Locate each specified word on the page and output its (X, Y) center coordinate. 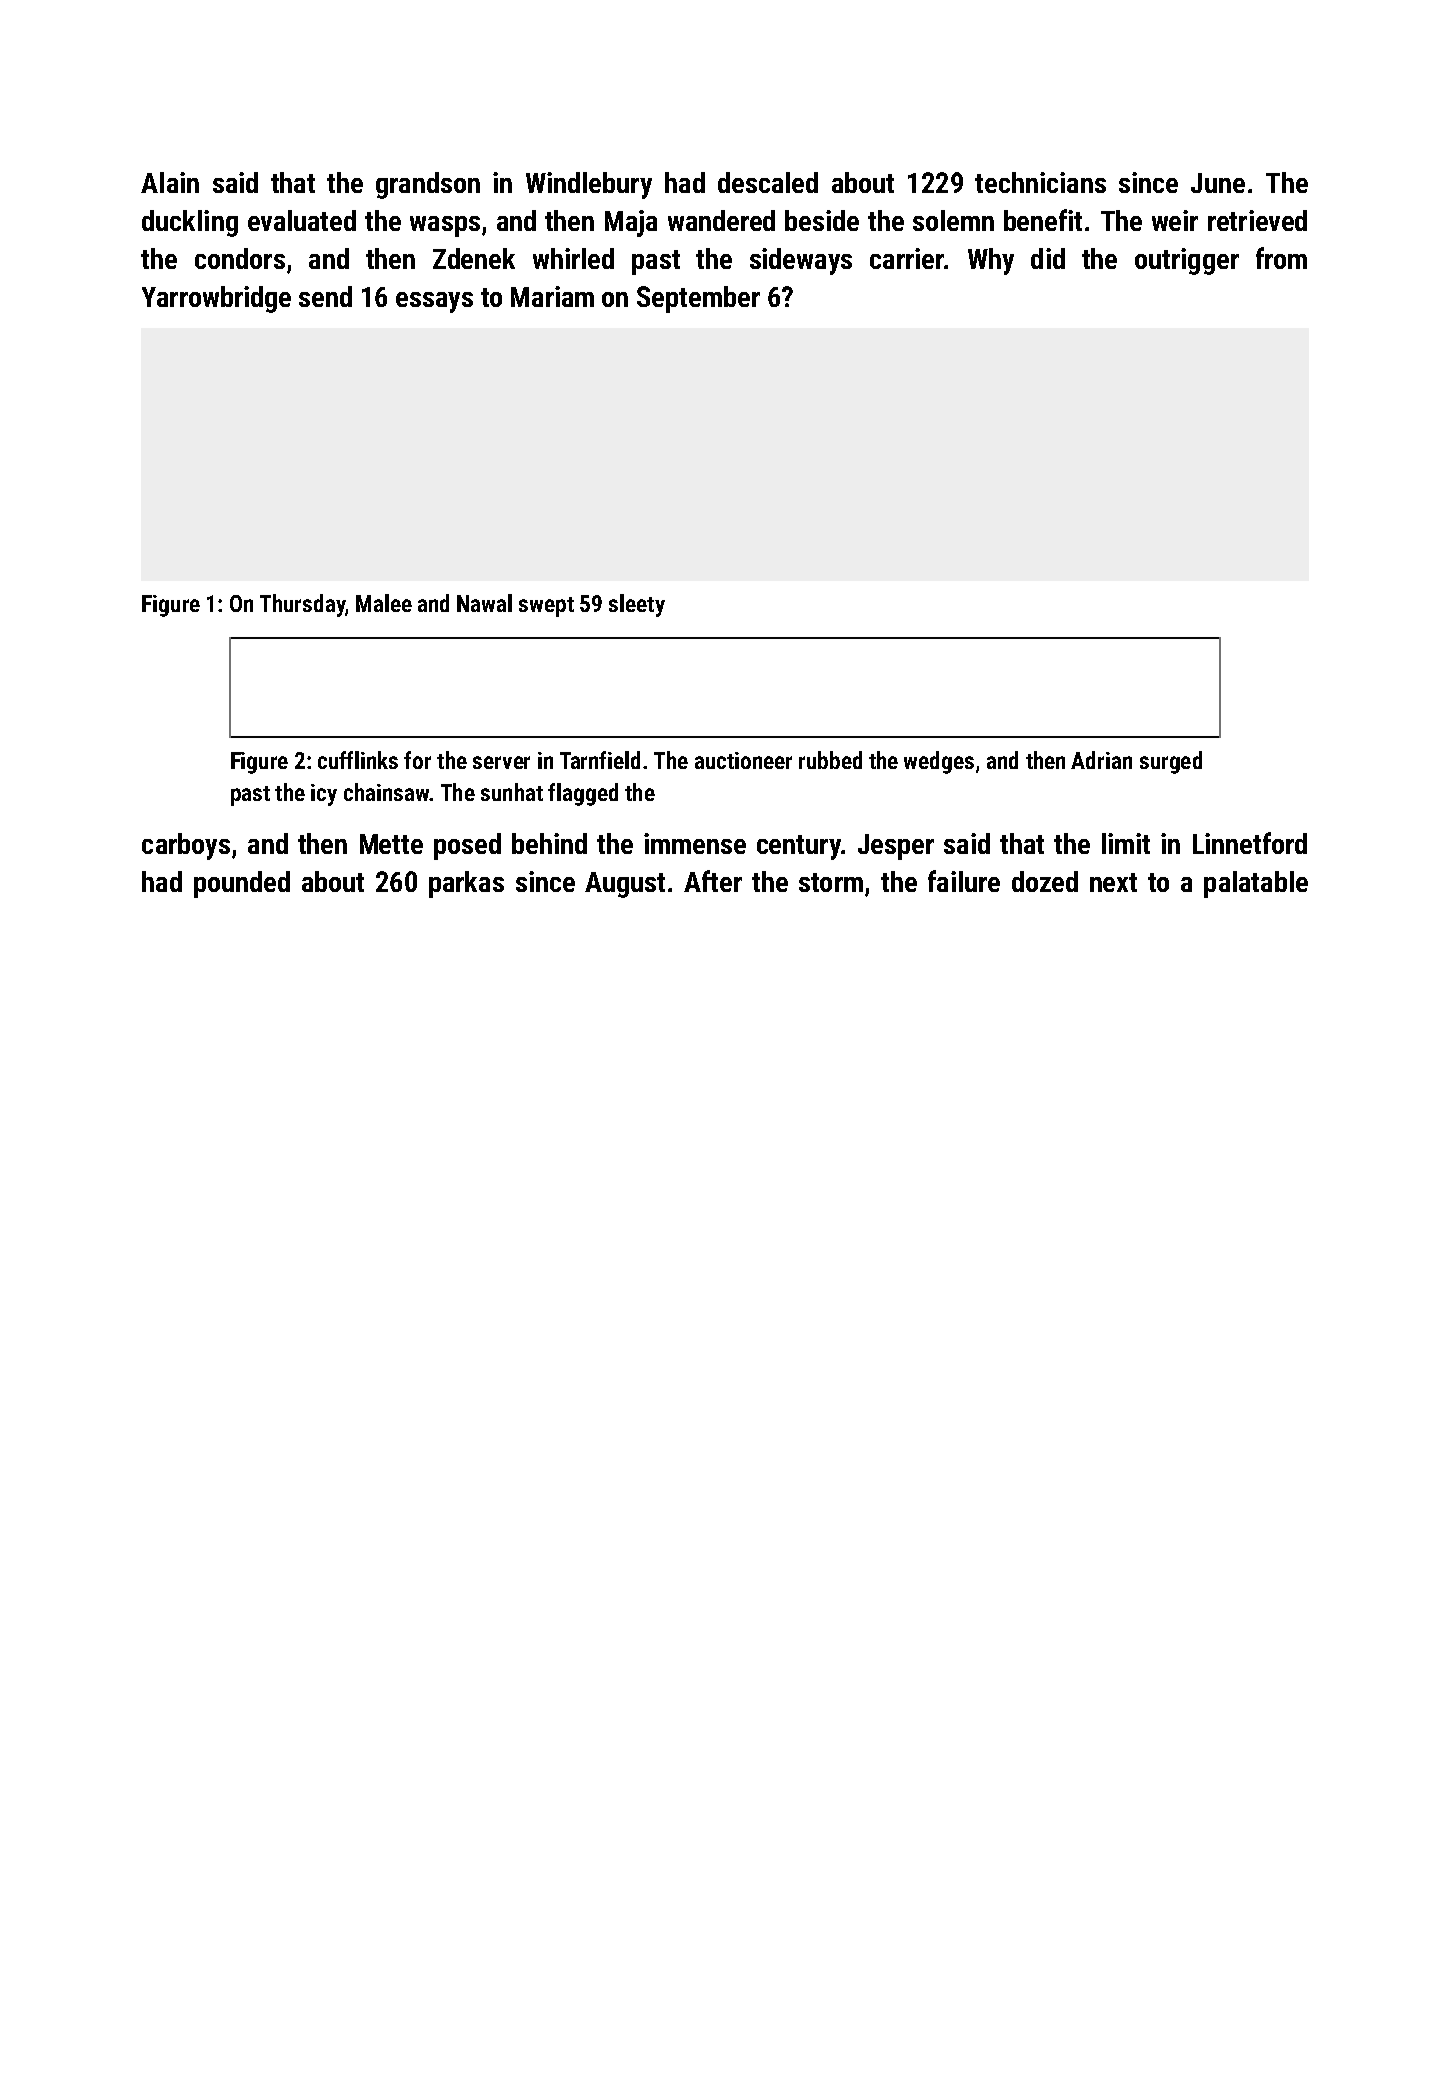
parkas (466, 884)
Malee (384, 603)
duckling (190, 223)
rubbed (830, 760)
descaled (768, 182)
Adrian (1101, 760)
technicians (1040, 182)
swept (546, 607)
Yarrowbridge (216, 299)
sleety (637, 605)
